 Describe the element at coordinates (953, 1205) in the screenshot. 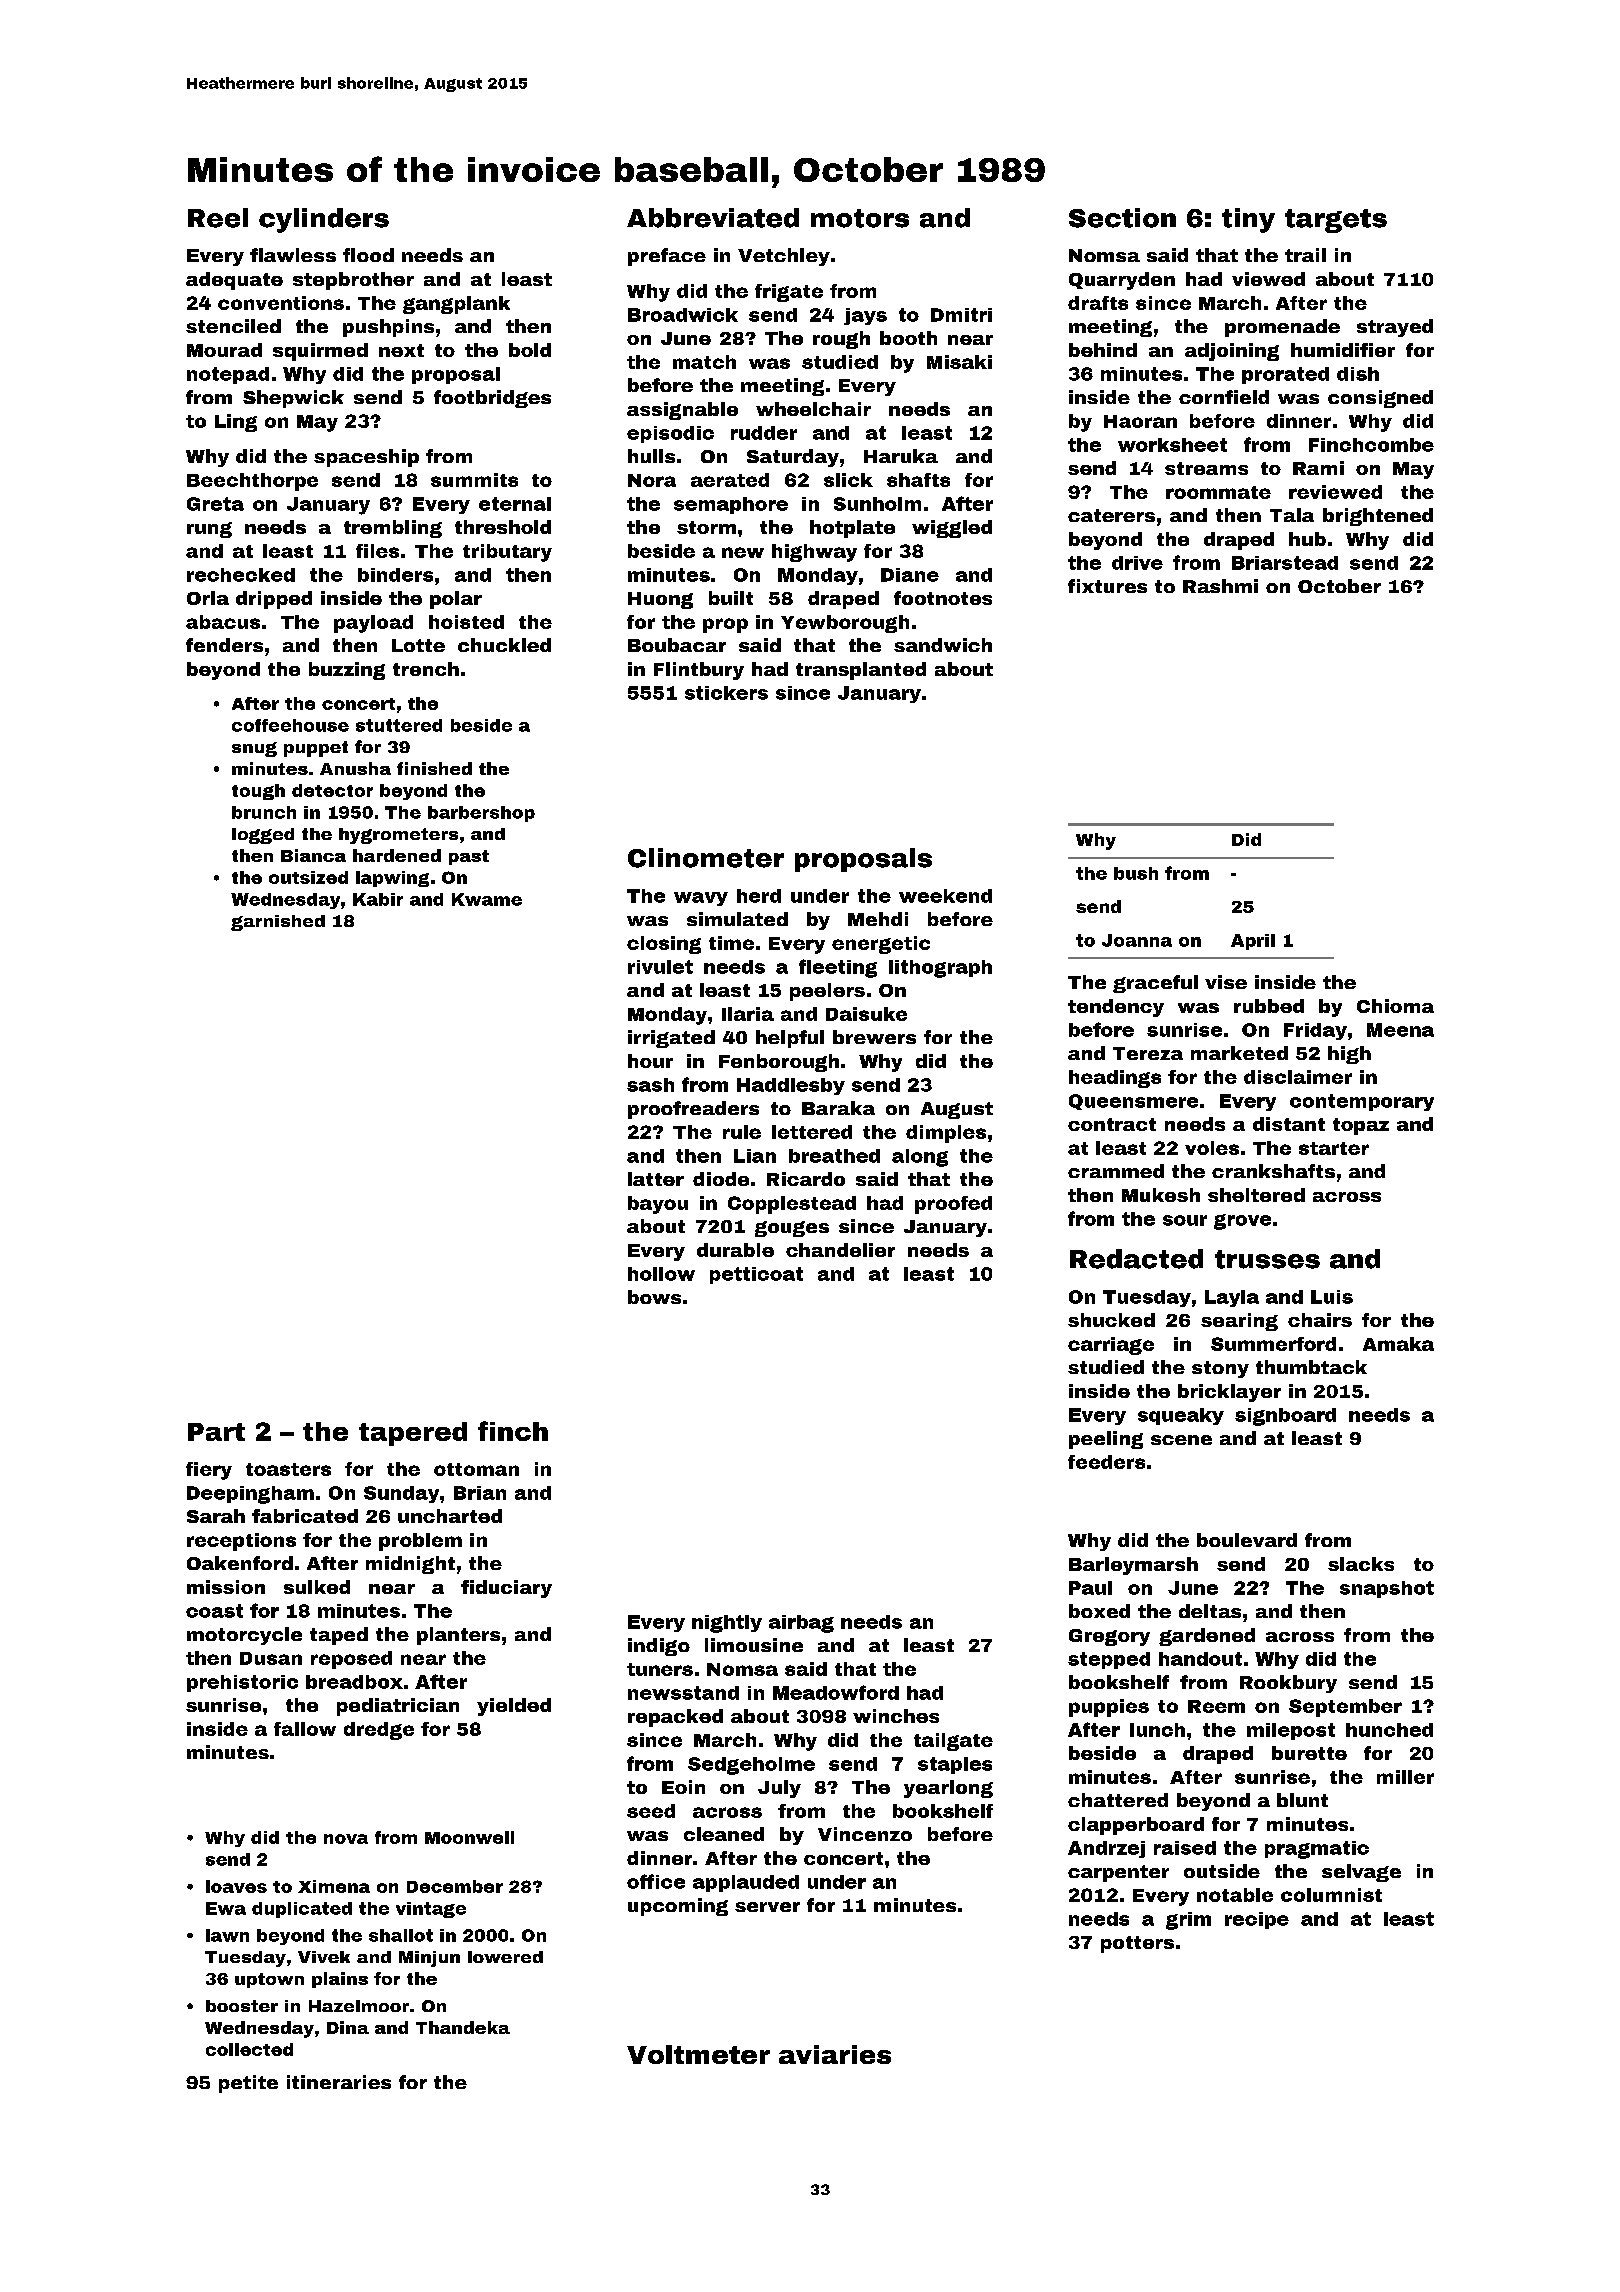

I see `proofed` at that location.
